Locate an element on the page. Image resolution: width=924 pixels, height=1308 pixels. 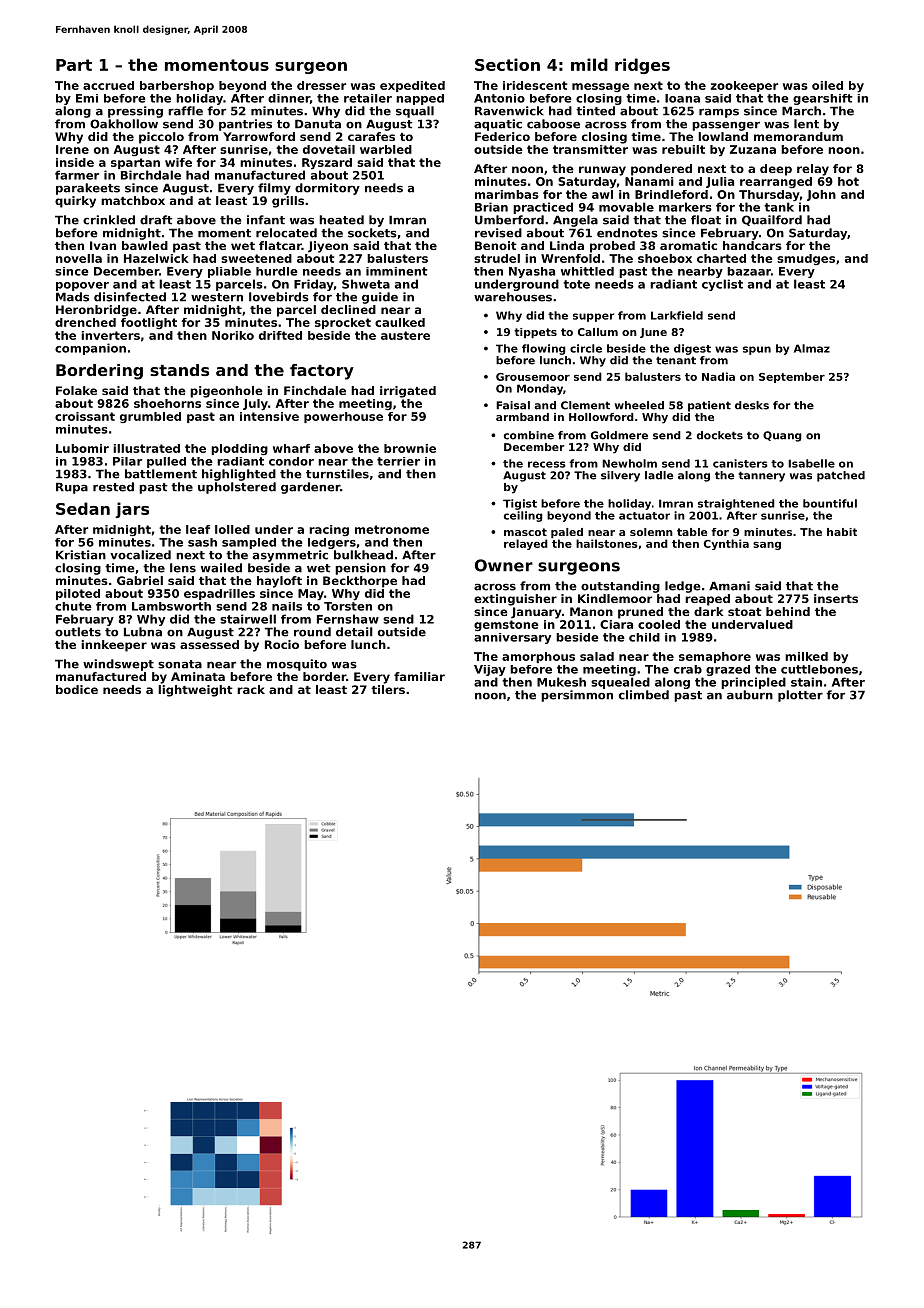
ridges is located at coordinates (642, 66).
